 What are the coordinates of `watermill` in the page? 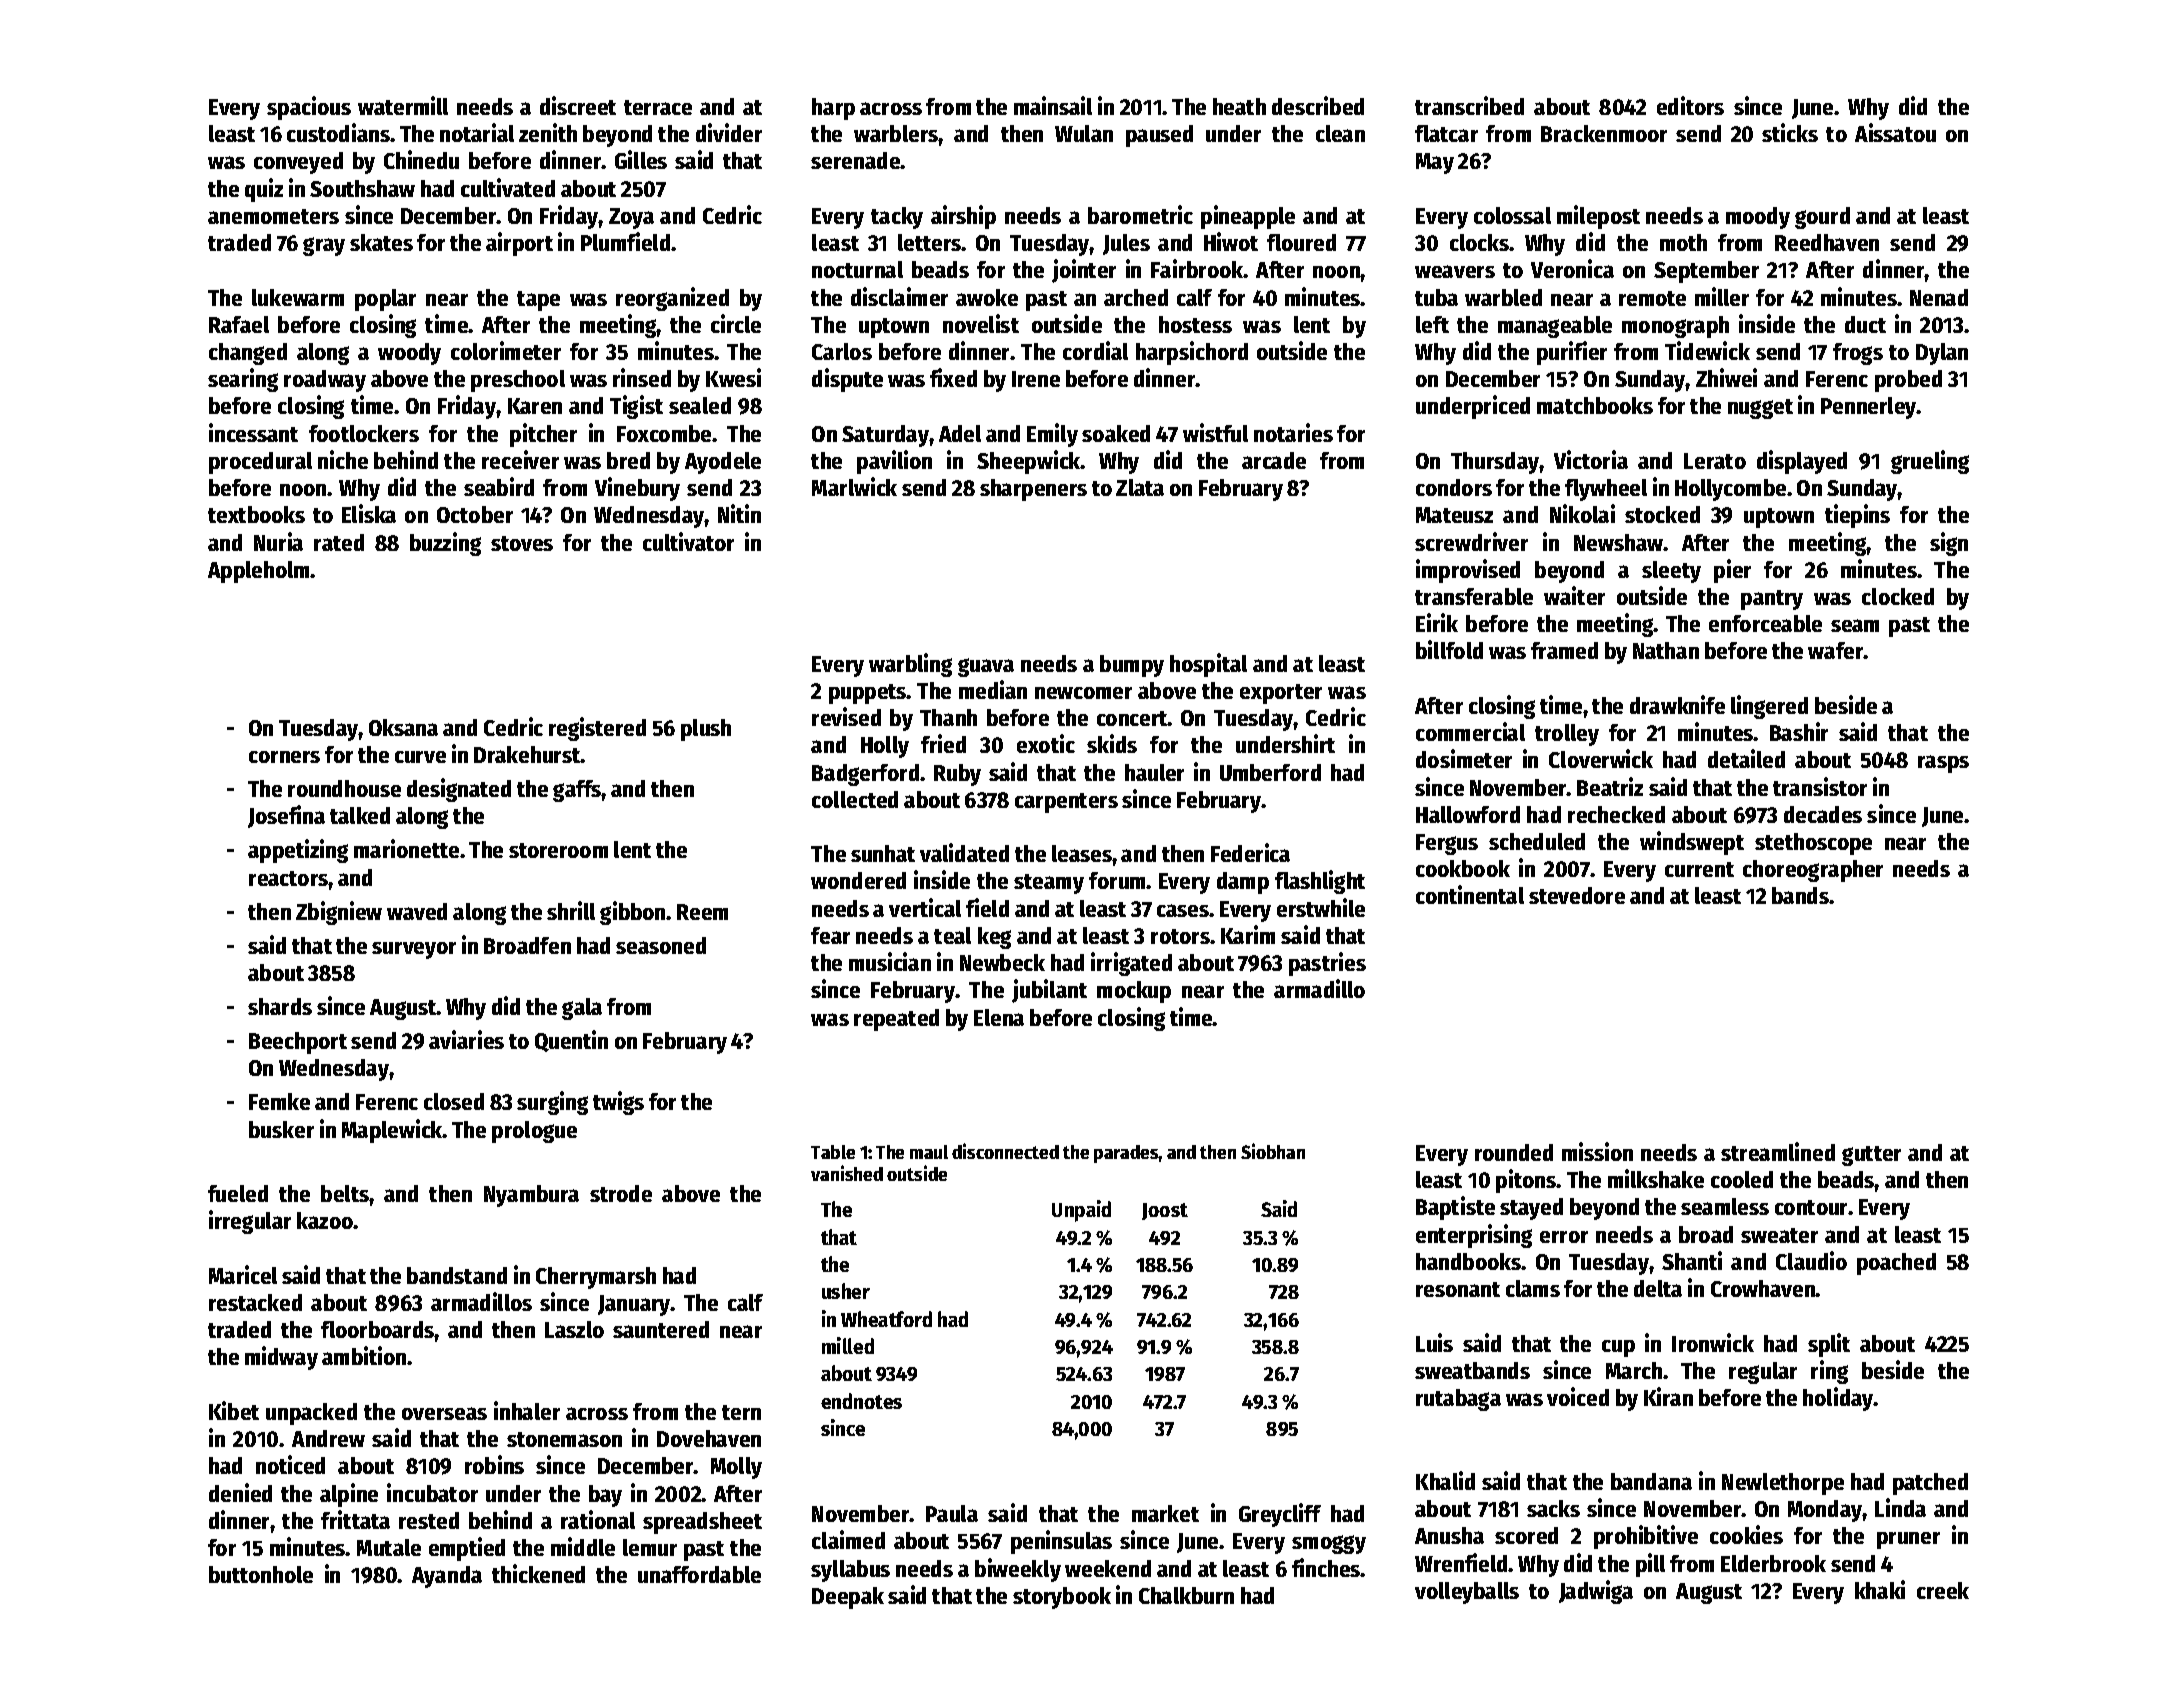 It's located at (403, 105).
